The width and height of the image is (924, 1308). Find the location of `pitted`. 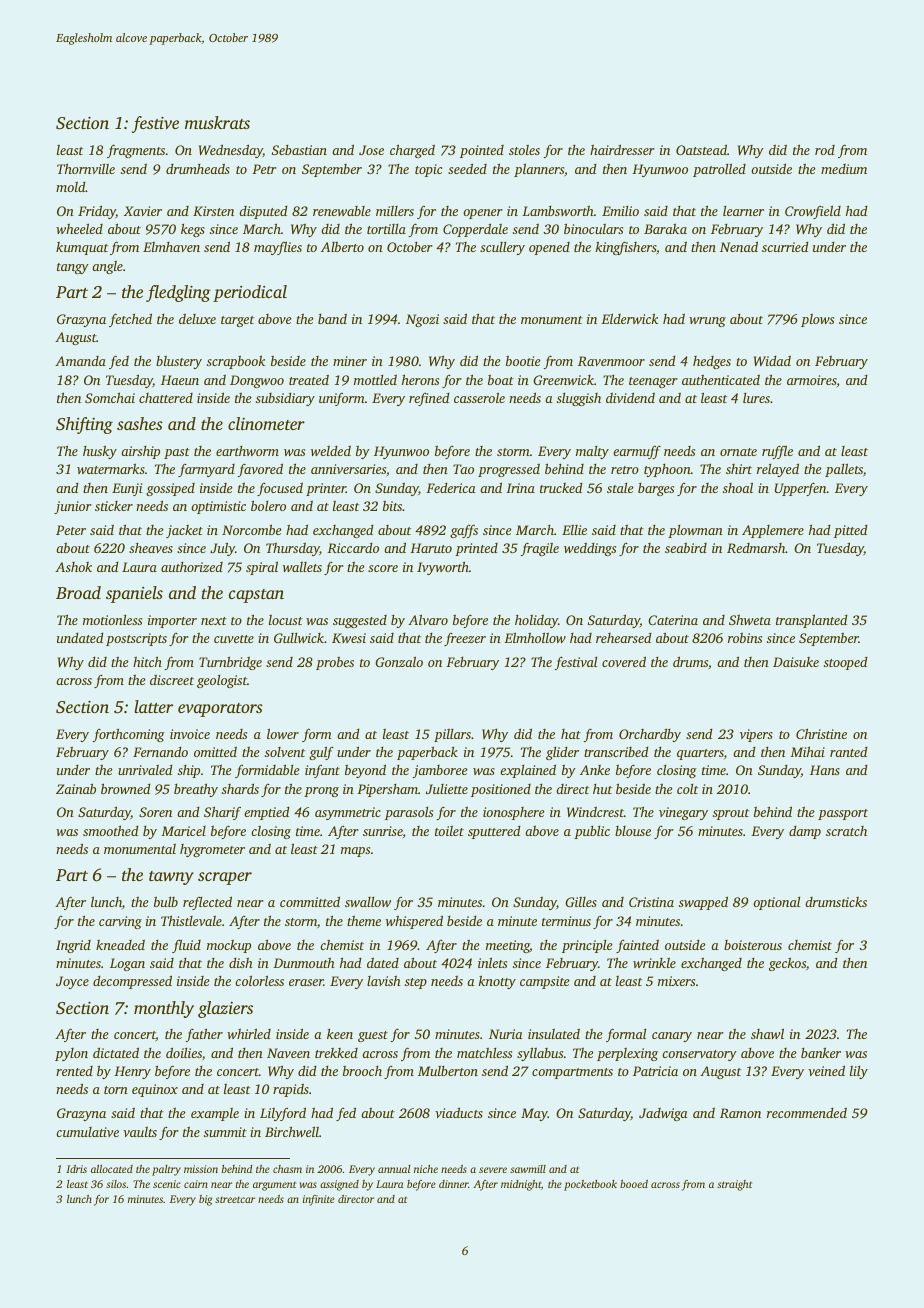

pitted is located at coordinates (851, 531).
